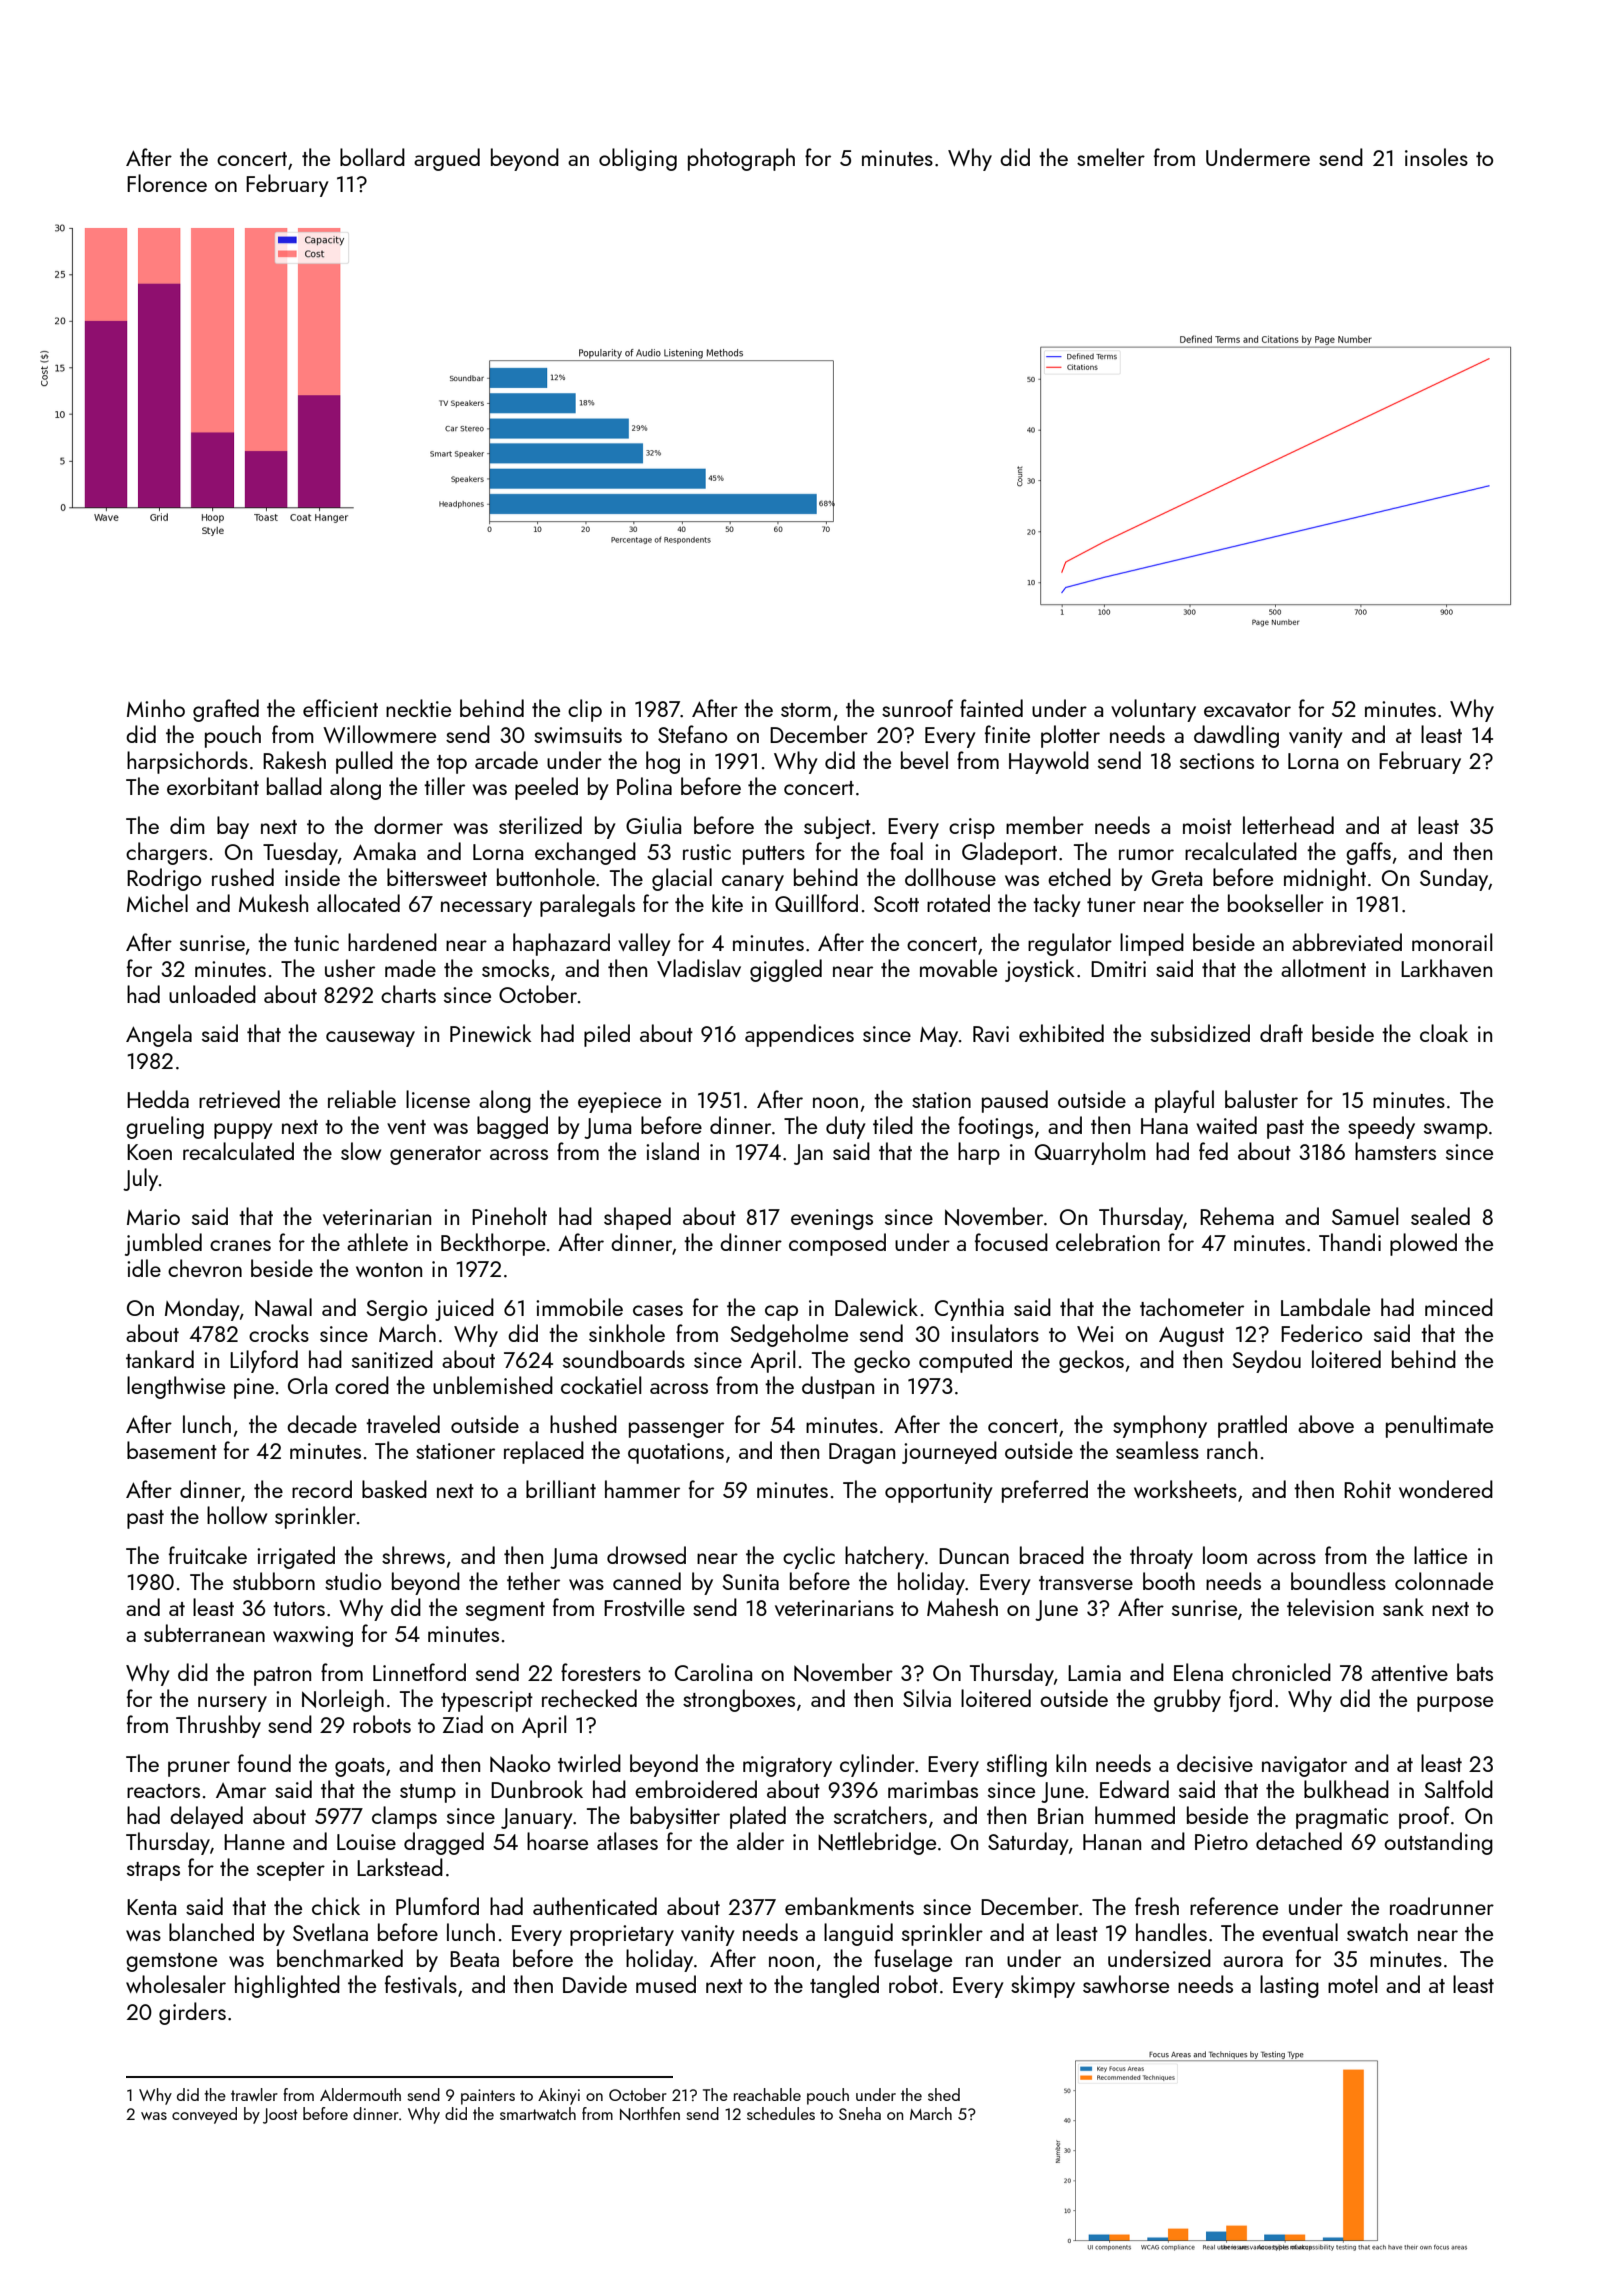 This screenshot has height=2292, width=1620. Describe the element at coordinates (153, 1871) in the screenshot. I see `straps` at that location.
